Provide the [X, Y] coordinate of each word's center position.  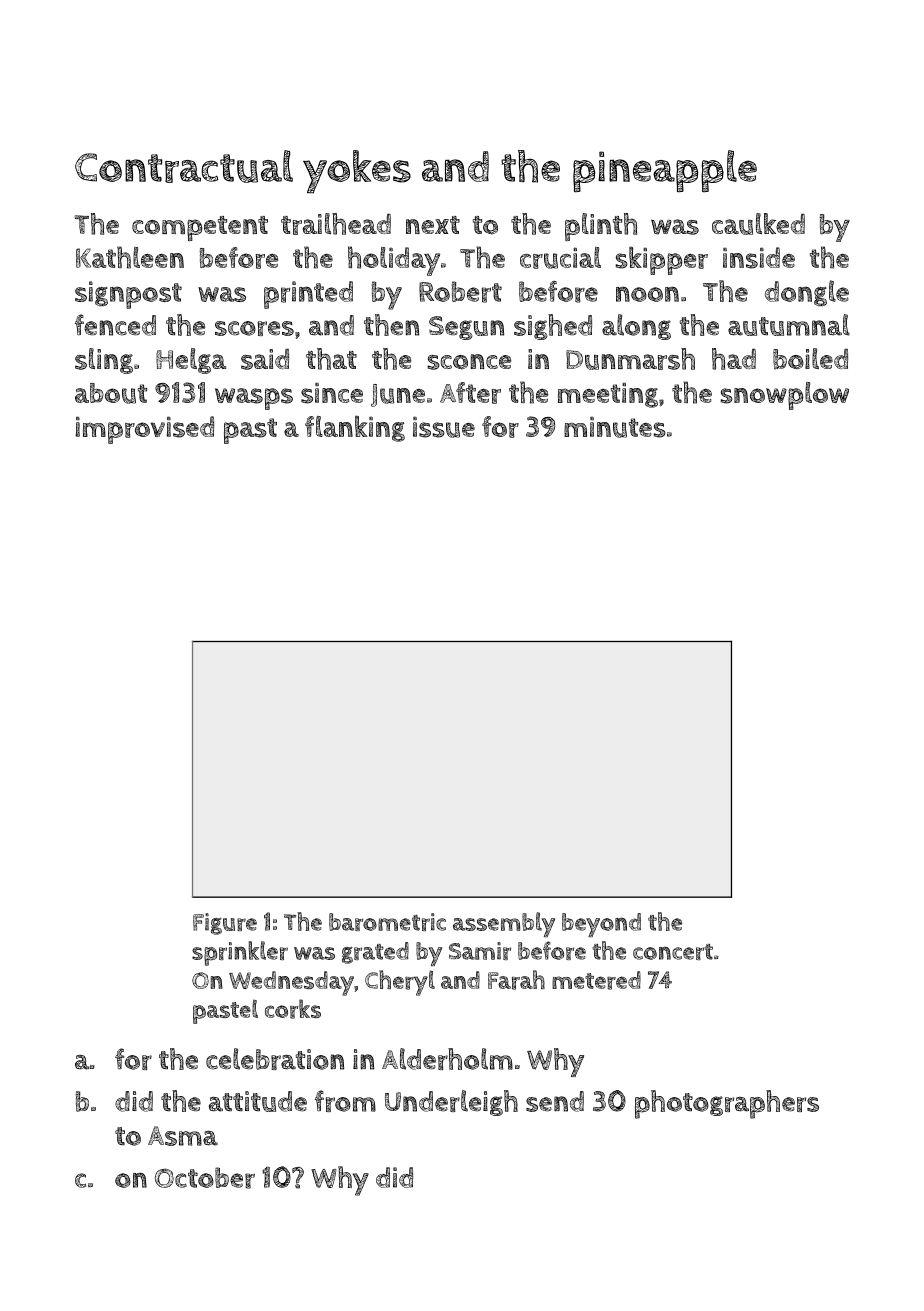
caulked [758, 224]
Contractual [184, 166]
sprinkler [240, 953]
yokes [357, 172]
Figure [225, 924]
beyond [601, 925]
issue [444, 427]
